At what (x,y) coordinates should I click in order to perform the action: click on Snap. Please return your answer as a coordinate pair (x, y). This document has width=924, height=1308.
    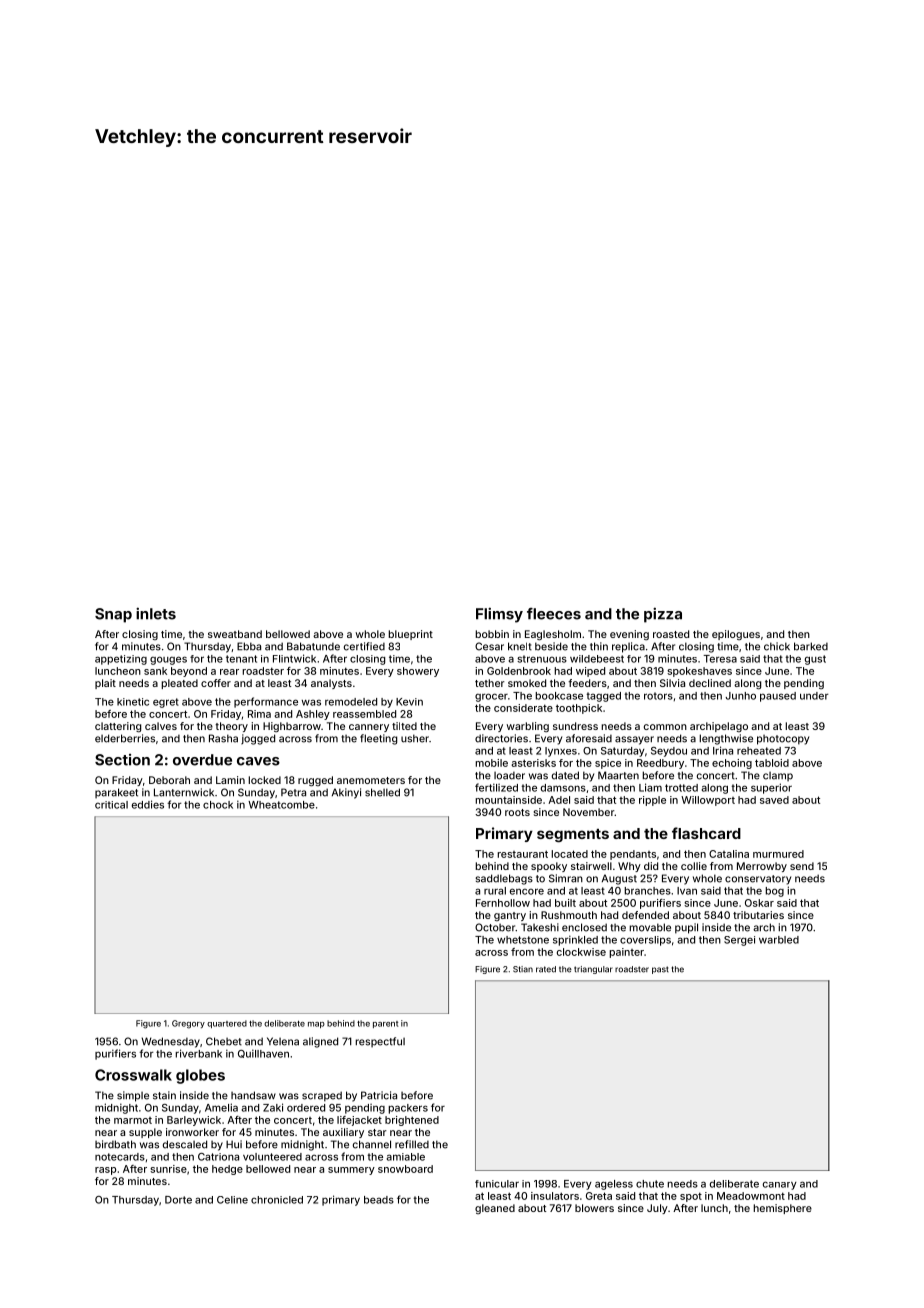
    Looking at the image, I should click on (113, 615).
